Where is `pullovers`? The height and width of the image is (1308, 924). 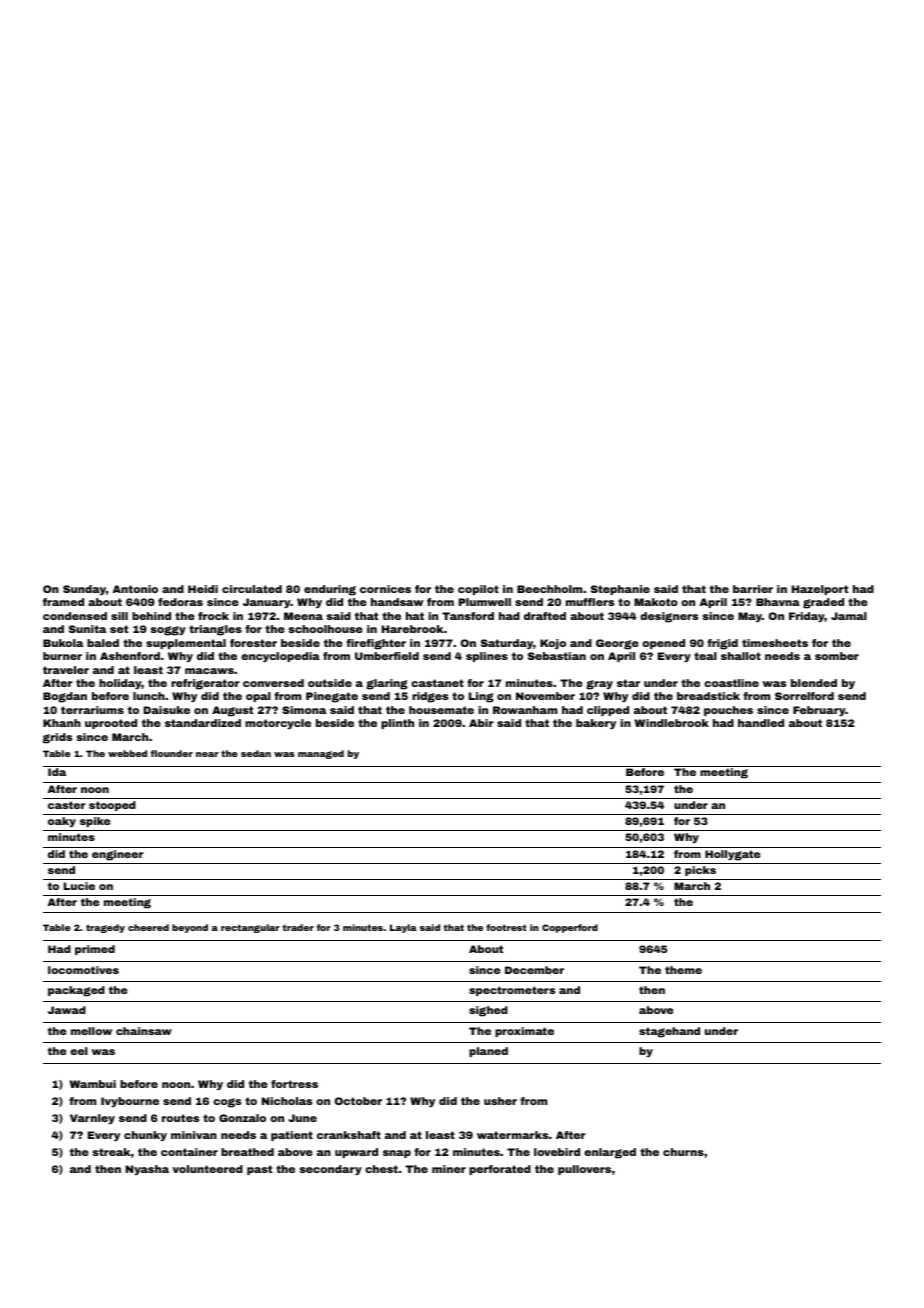
pullovers is located at coordinates (584, 1170).
